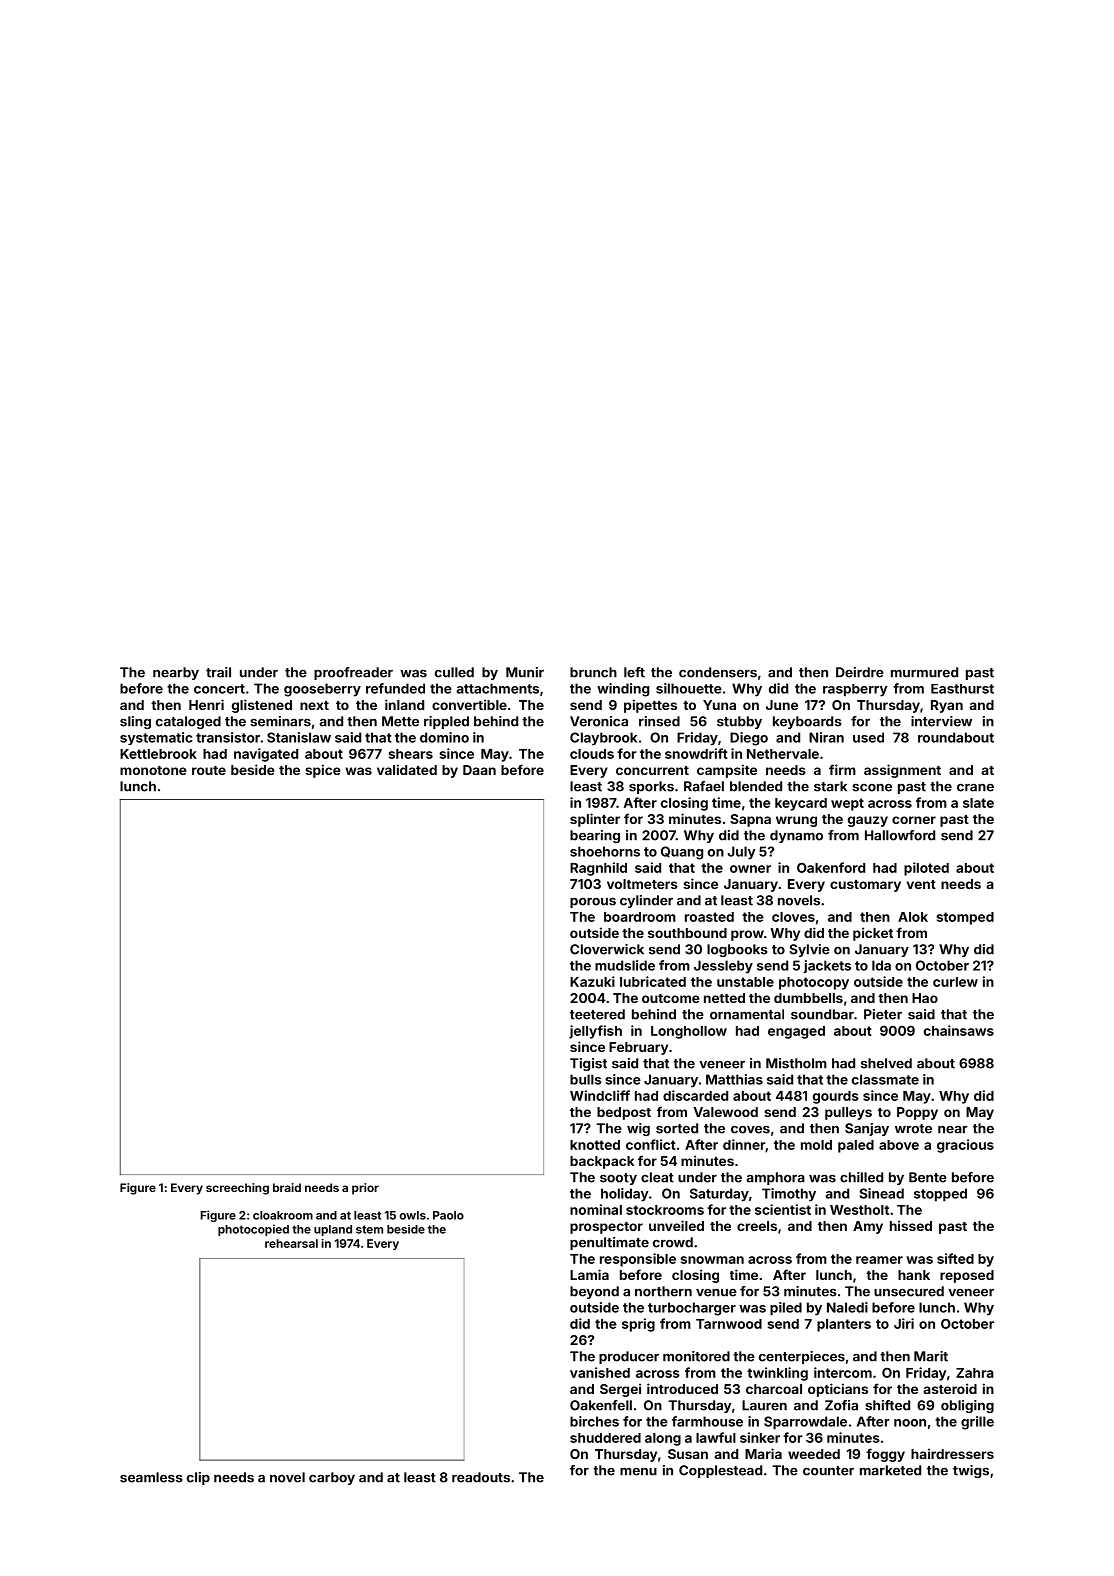  I want to click on trail, so click(218, 672).
